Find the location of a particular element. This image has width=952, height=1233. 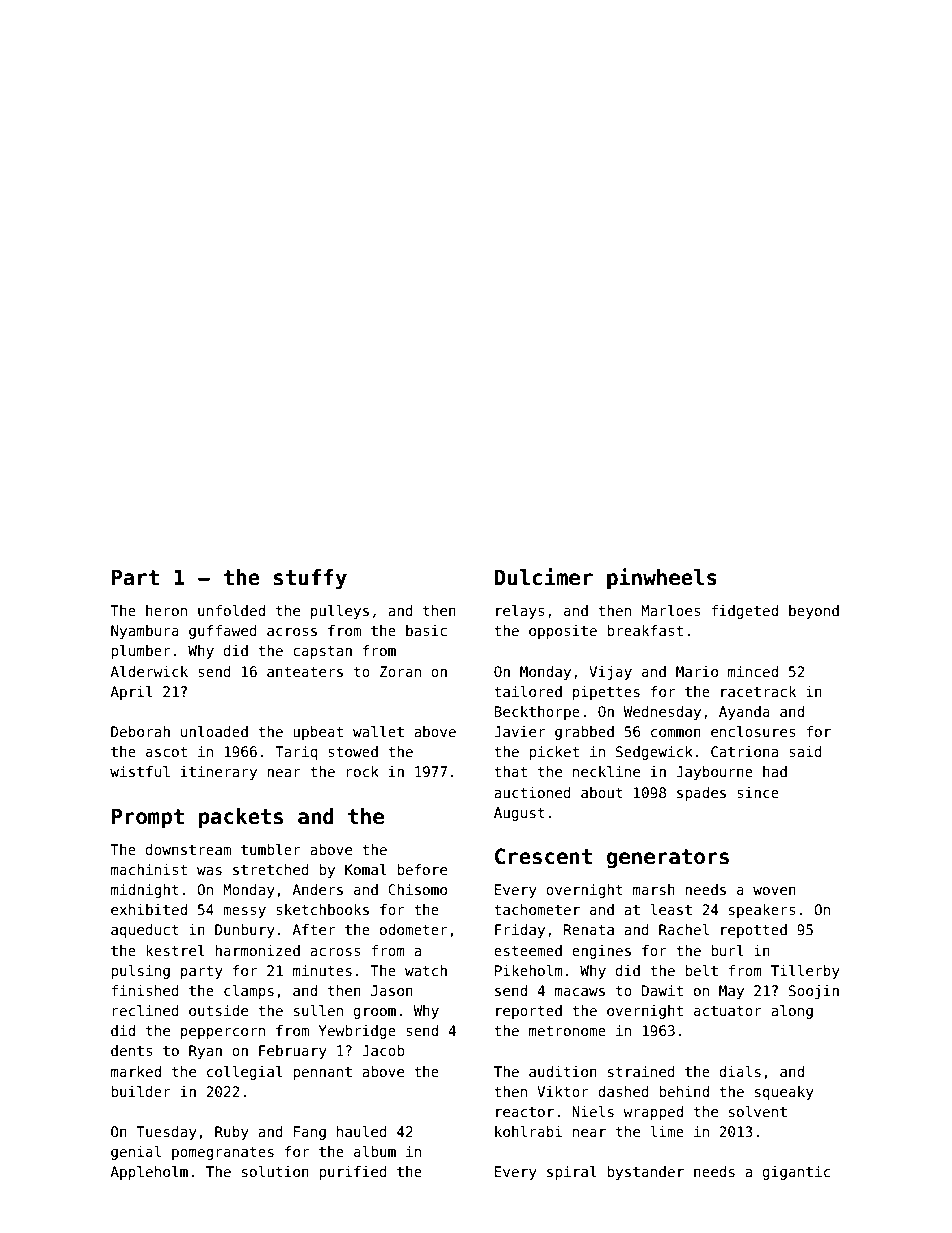

Dulcimer is located at coordinates (544, 577).
